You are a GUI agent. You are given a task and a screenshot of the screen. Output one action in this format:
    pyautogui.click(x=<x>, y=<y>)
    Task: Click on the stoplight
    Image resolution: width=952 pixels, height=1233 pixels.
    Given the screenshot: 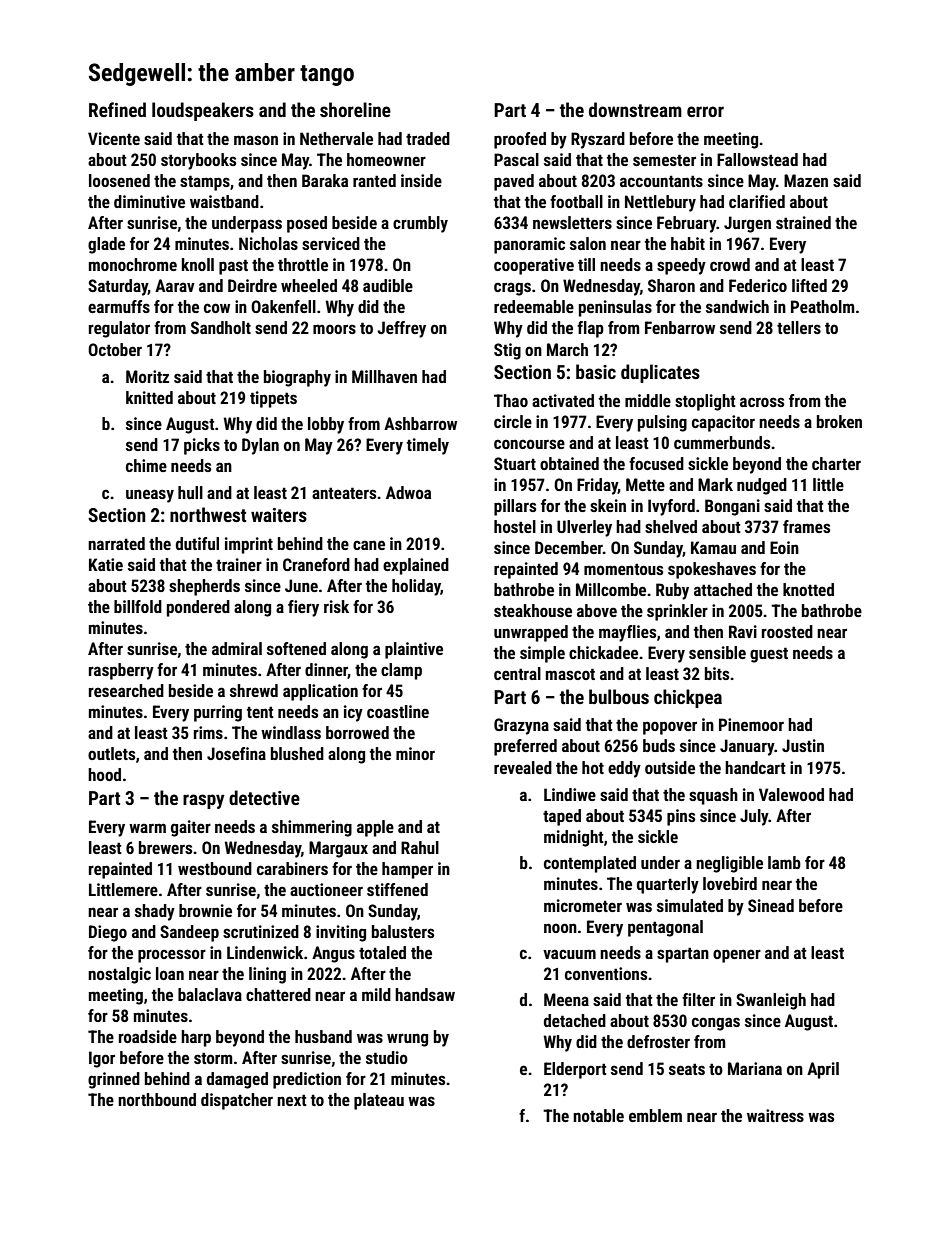 What is the action you would take?
    pyautogui.click(x=705, y=402)
